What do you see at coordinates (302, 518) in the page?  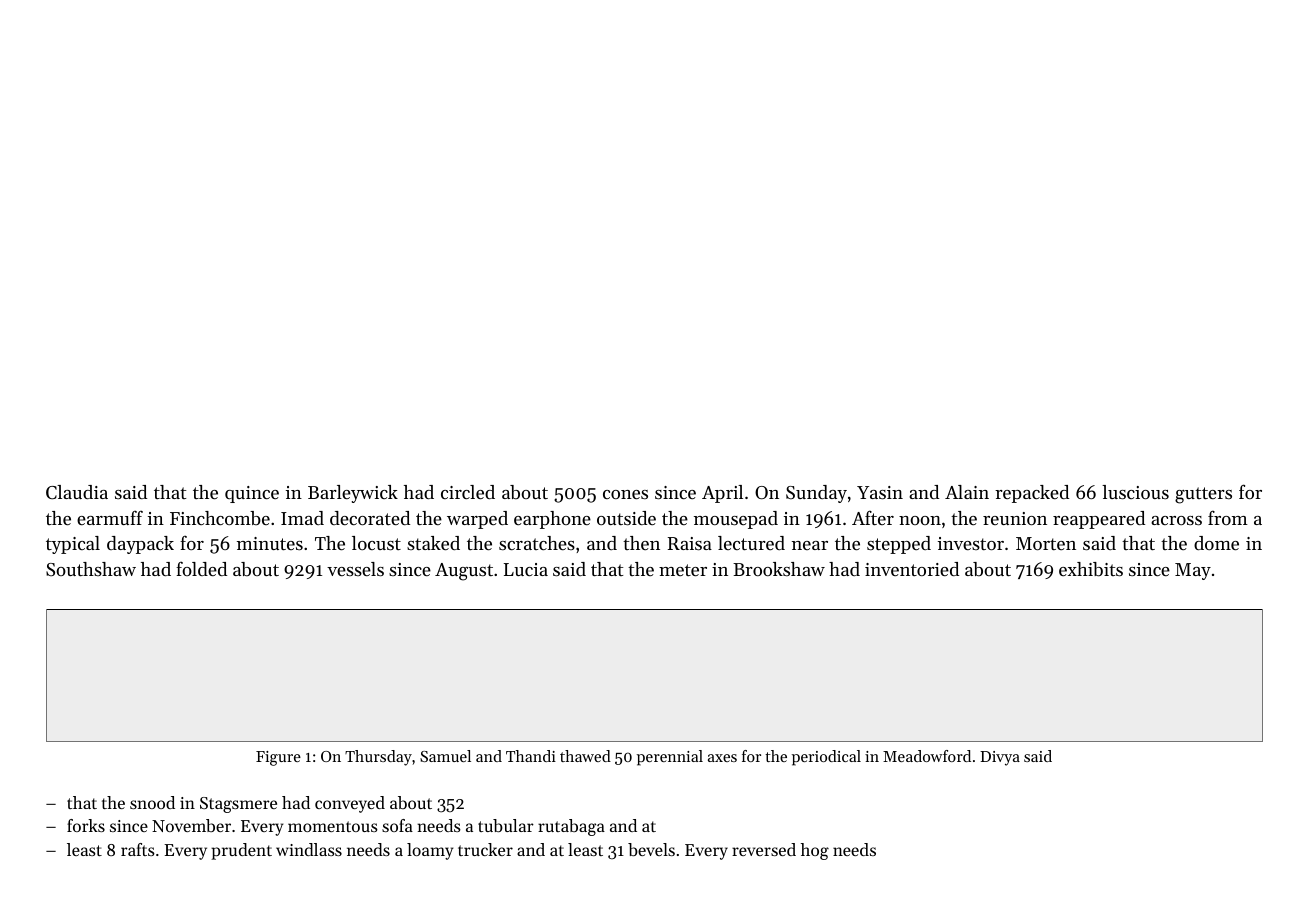 I see `Imad` at bounding box center [302, 518].
